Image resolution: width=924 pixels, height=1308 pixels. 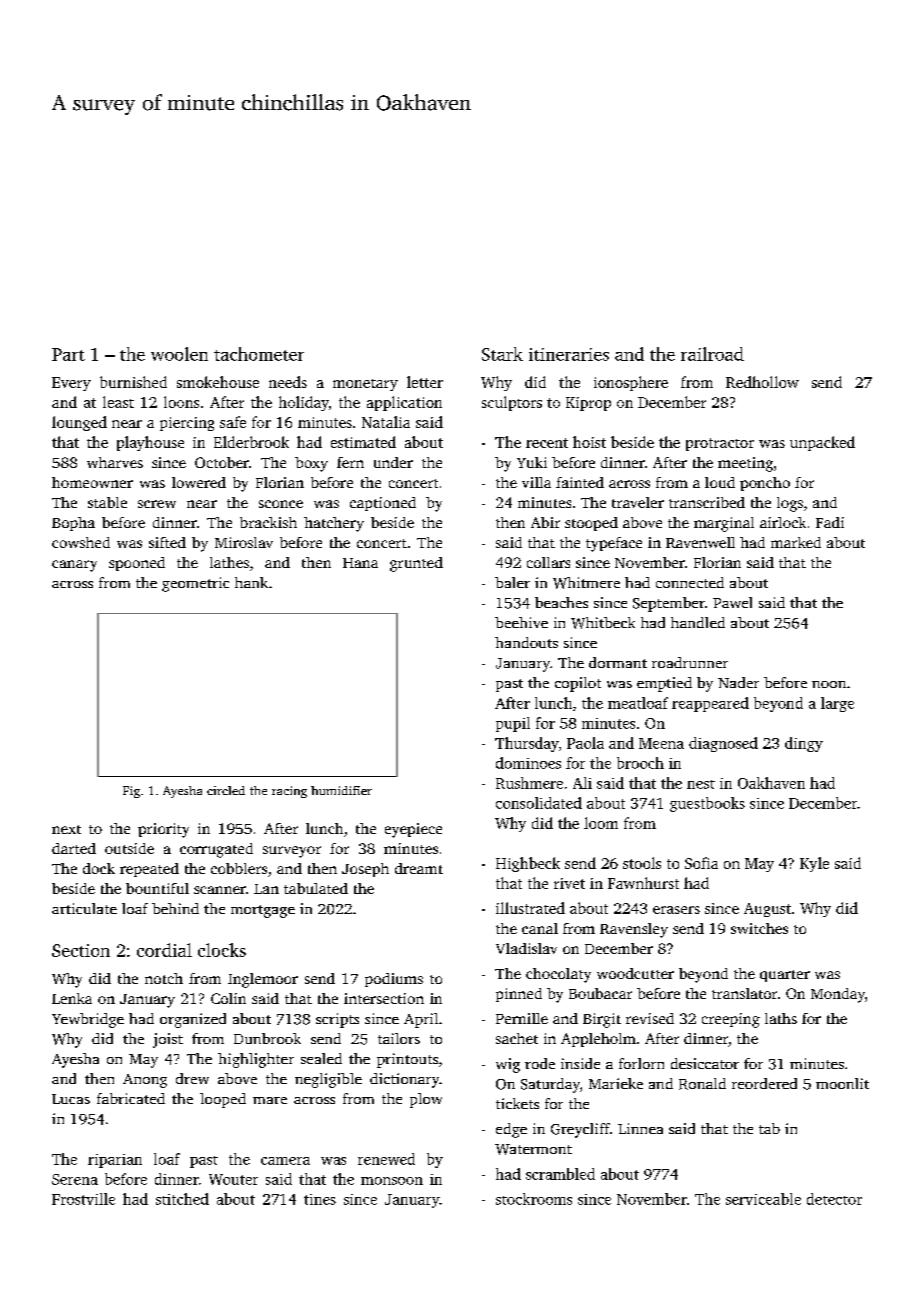 I want to click on Nader, so click(x=738, y=682).
